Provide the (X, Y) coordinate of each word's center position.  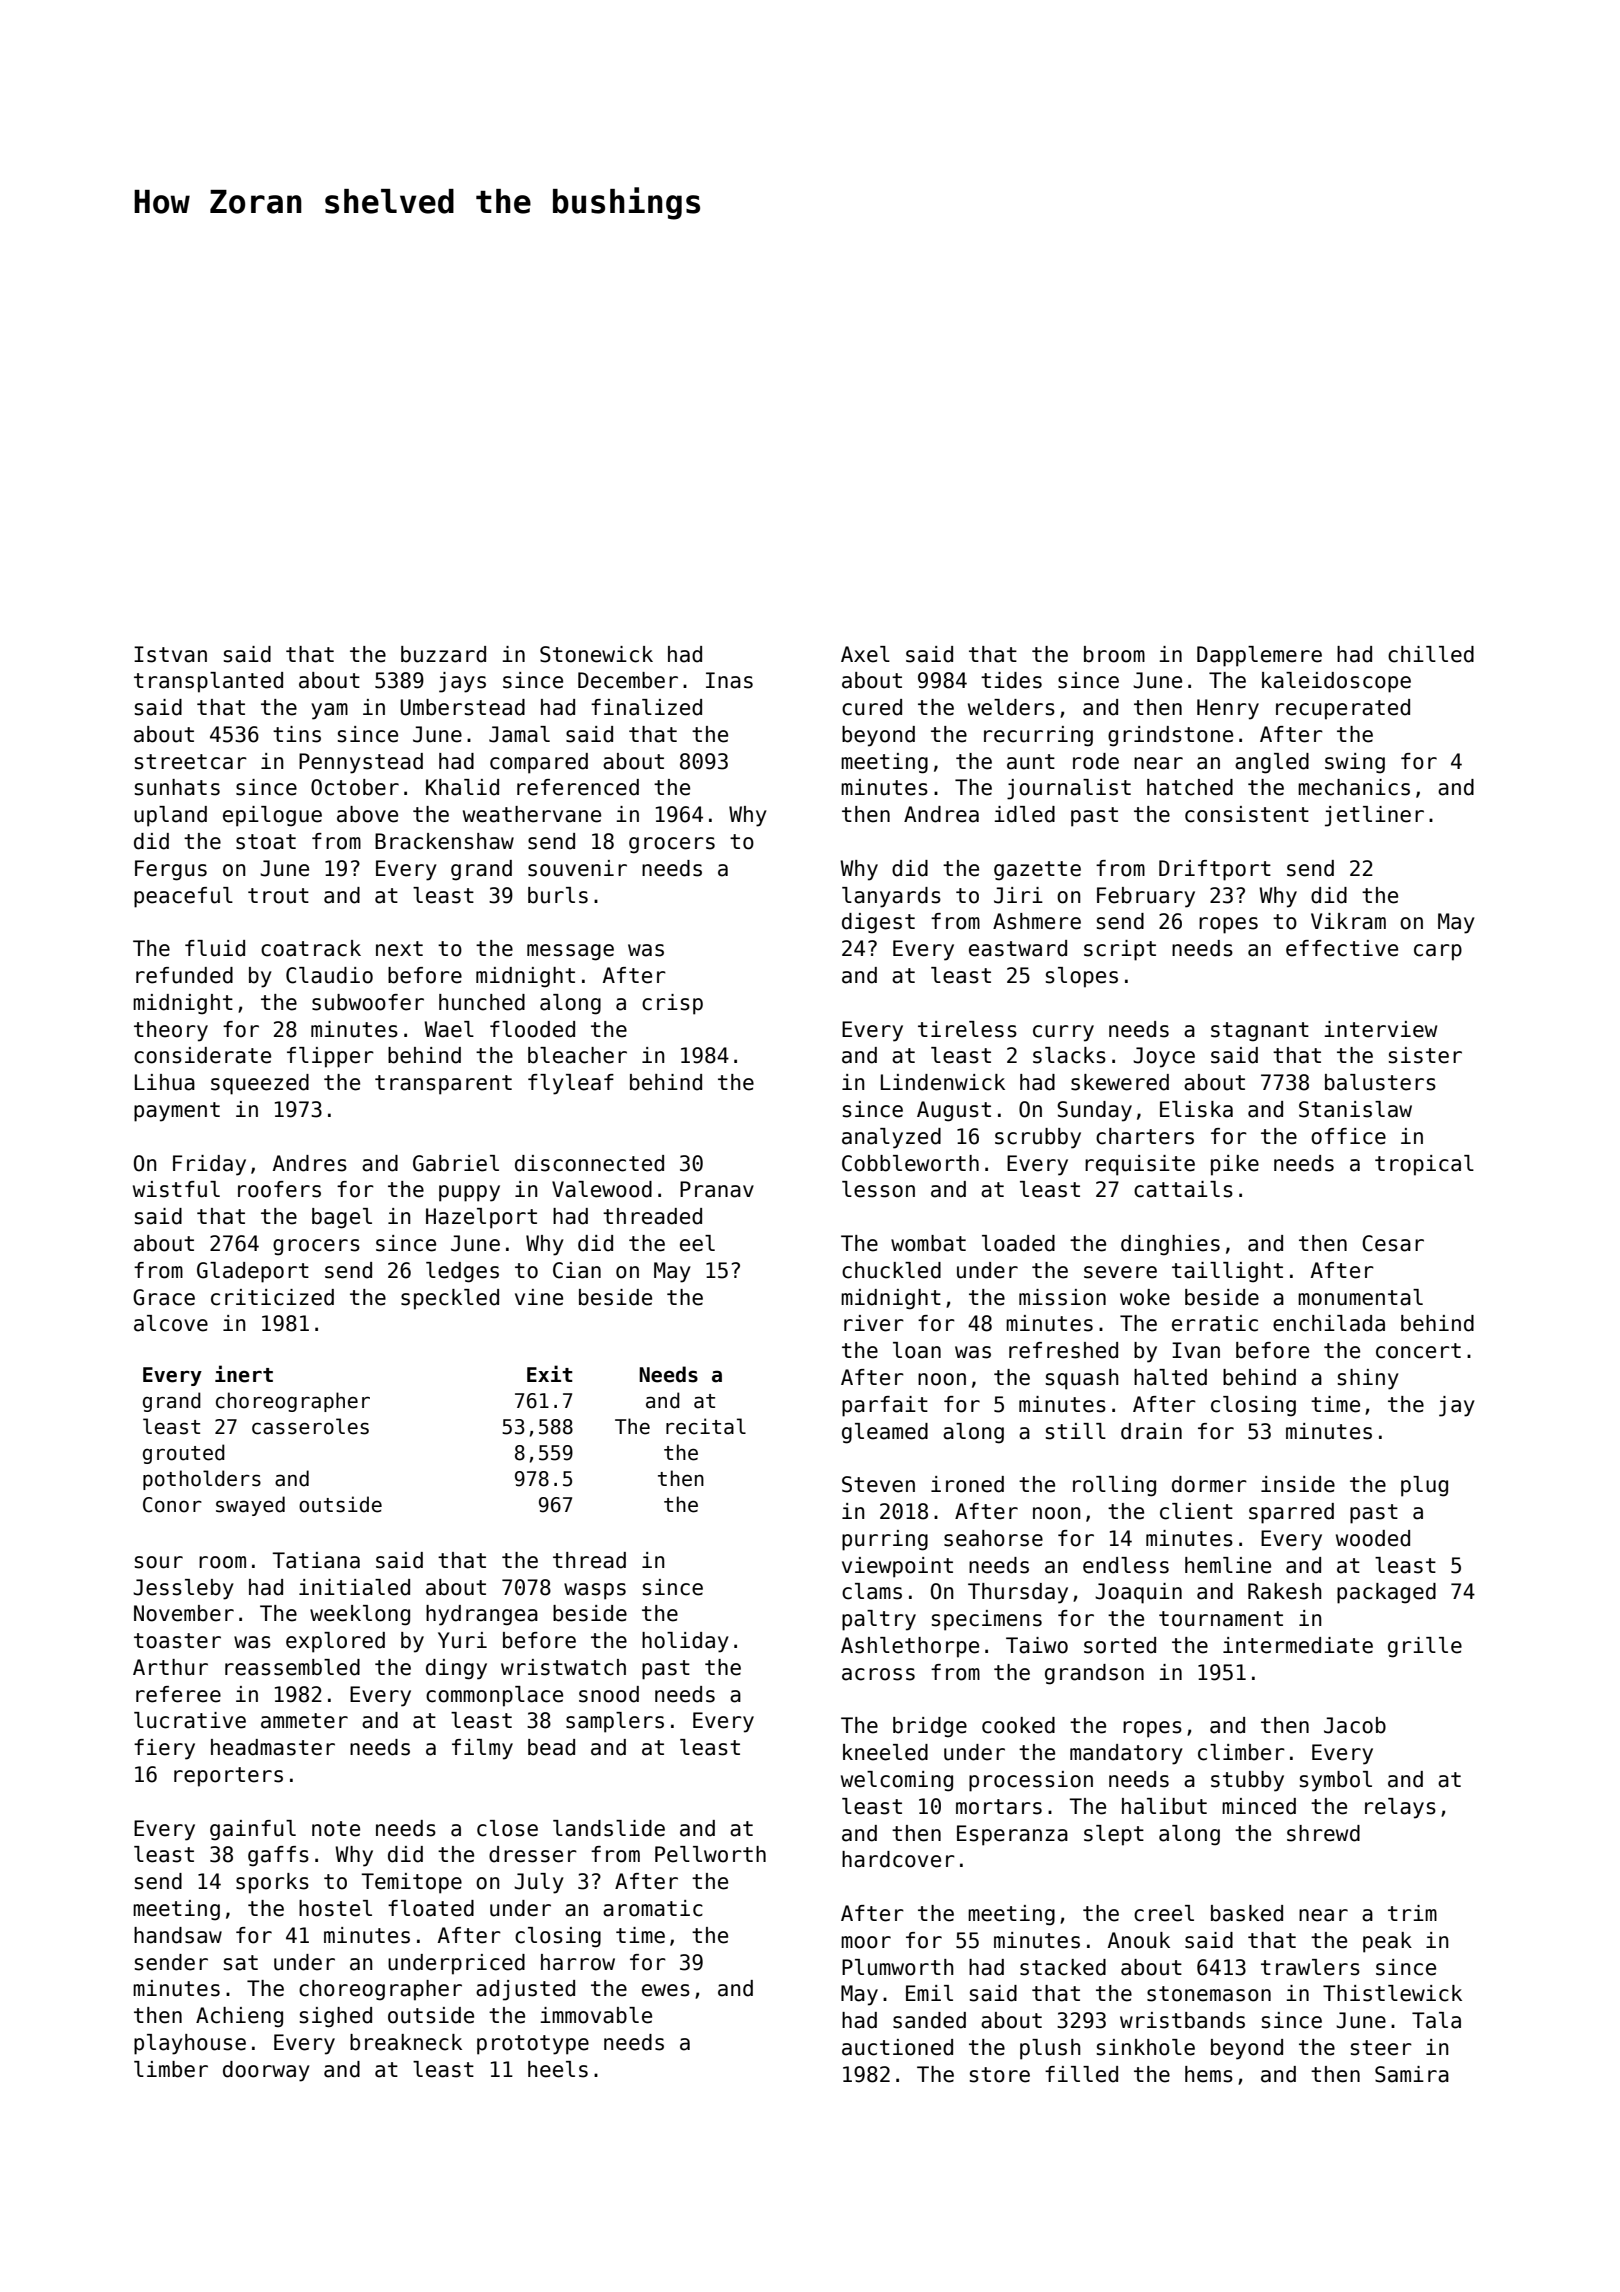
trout (278, 896)
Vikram (1348, 921)
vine (539, 1297)
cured (872, 707)
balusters (1380, 1082)
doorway (266, 2071)
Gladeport (253, 1272)
